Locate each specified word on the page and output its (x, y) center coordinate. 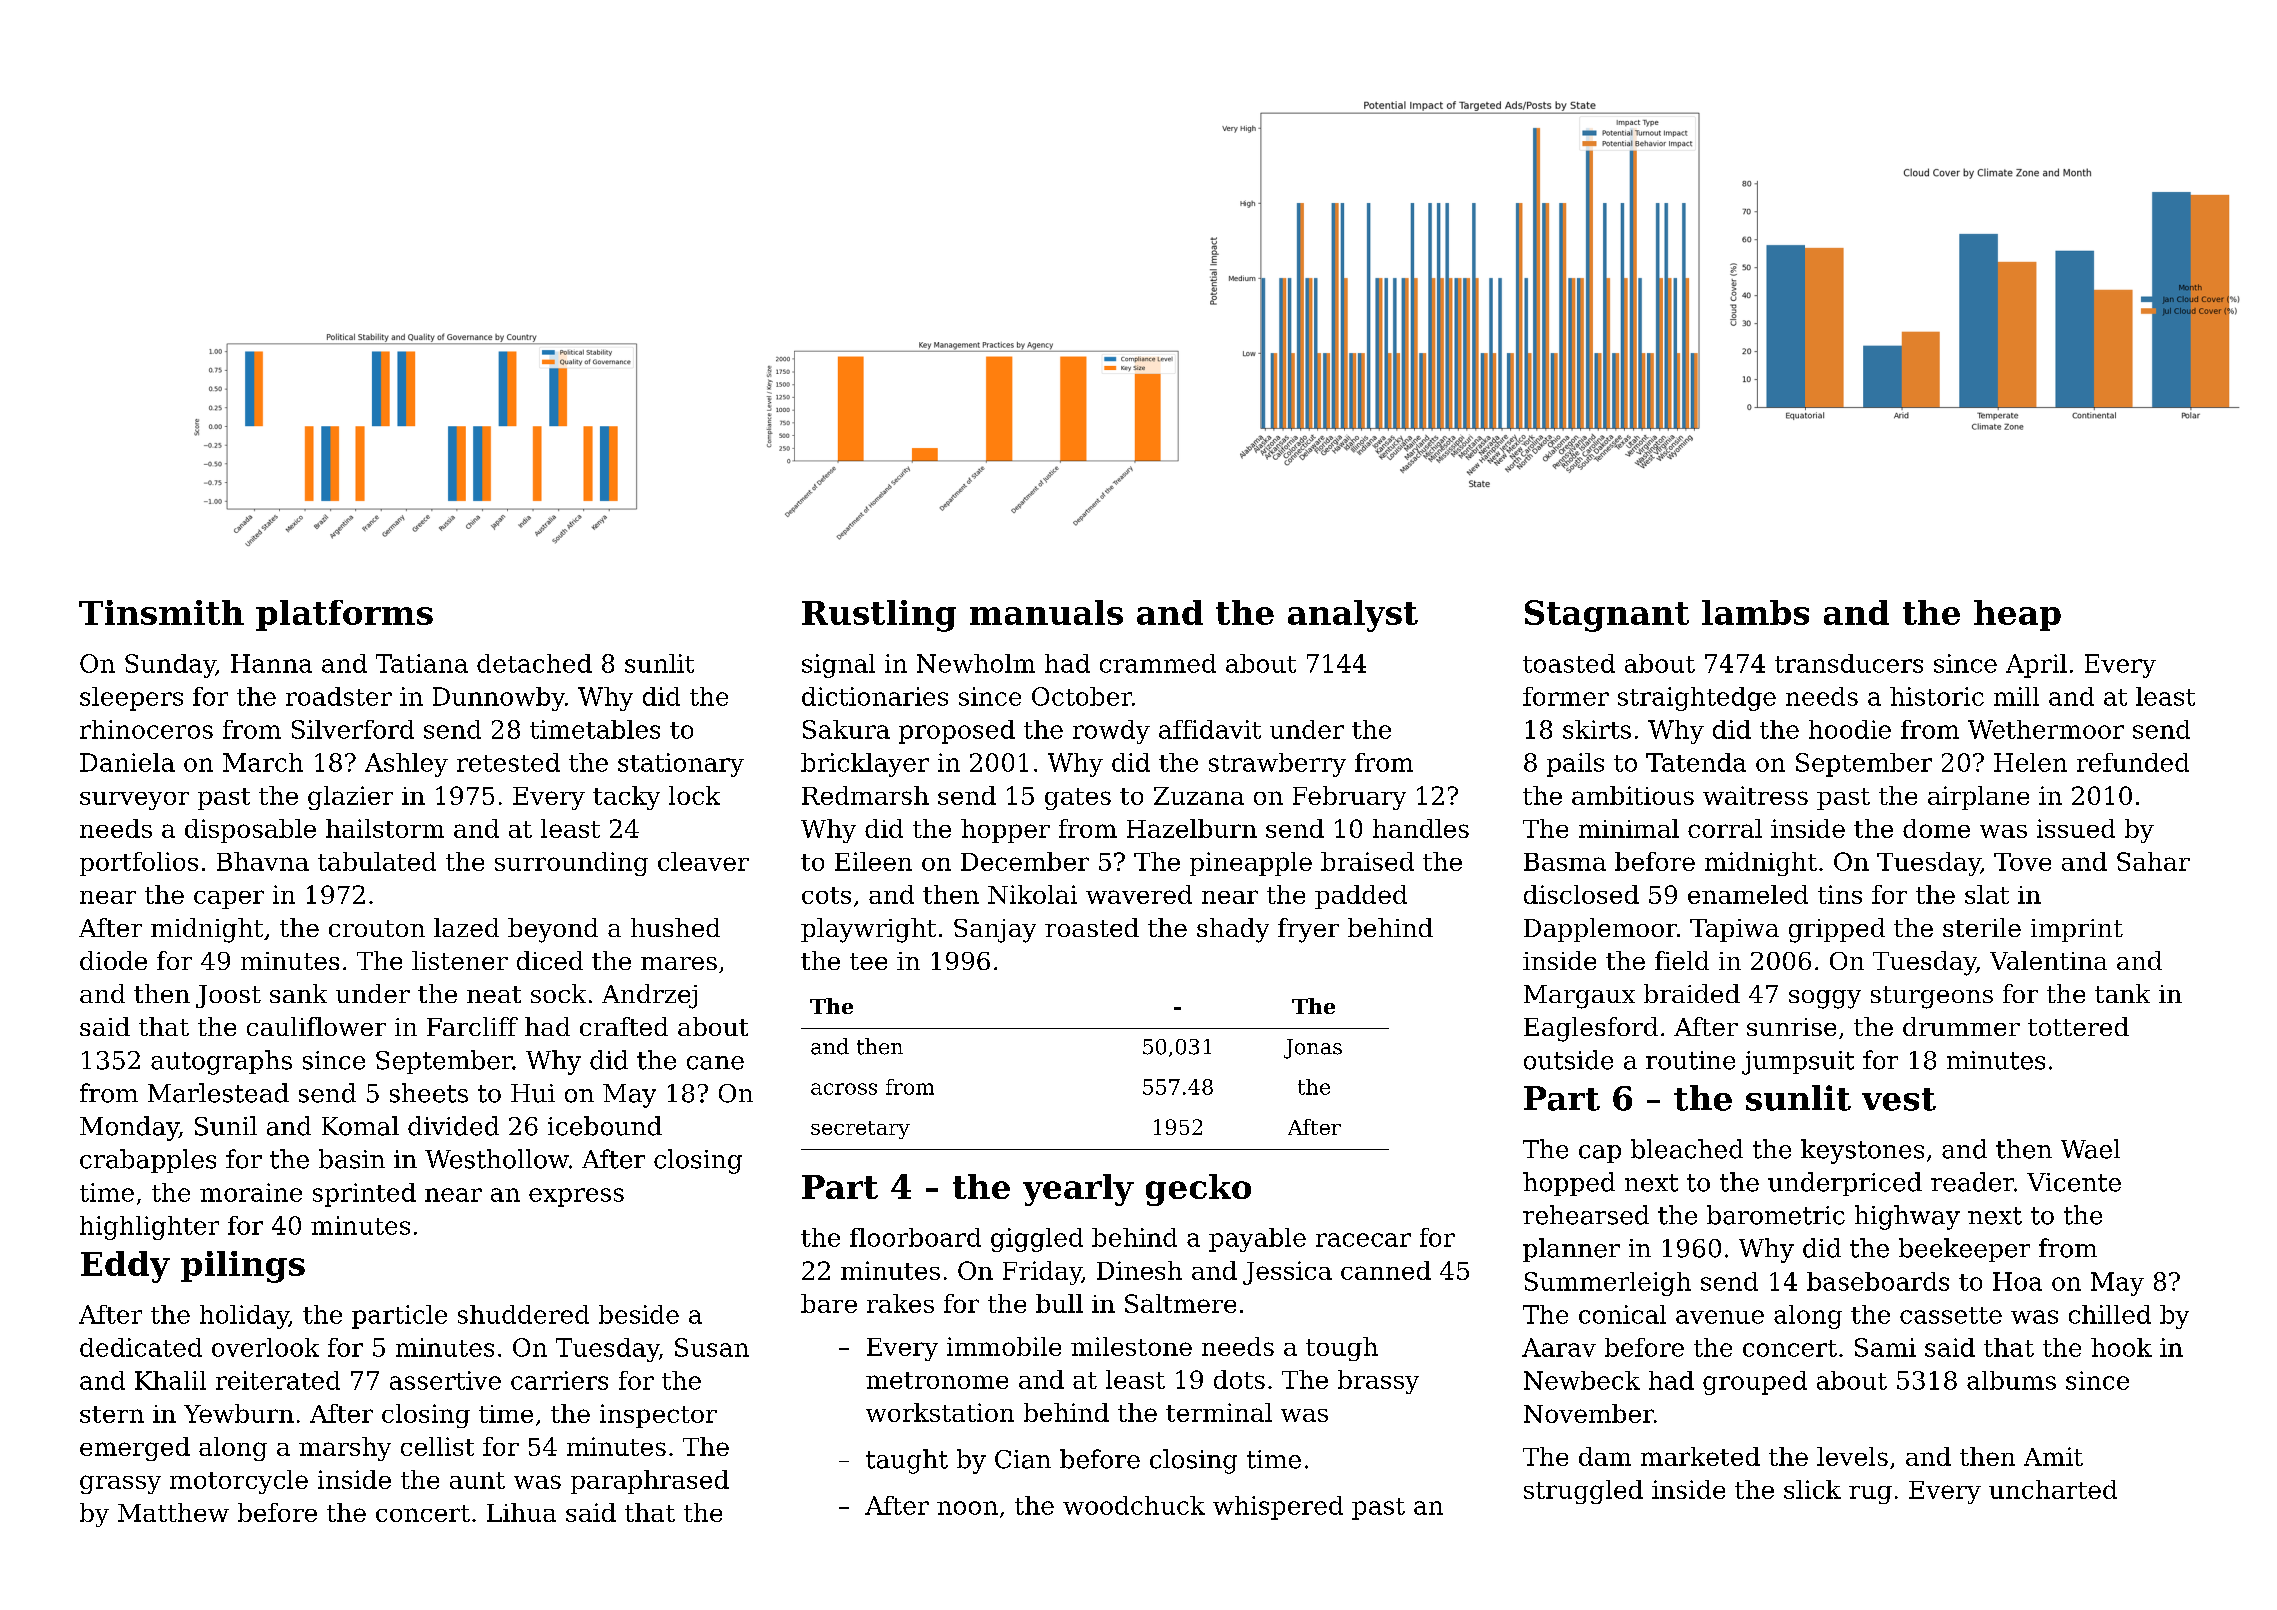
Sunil (226, 1126)
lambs (1755, 612)
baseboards (1878, 1281)
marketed (1700, 1456)
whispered (1278, 1508)
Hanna (271, 663)
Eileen (873, 861)
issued (2076, 828)
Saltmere (1180, 1303)
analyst (1353, 616)
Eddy (125, 1267)
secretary (860, 1130)
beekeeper (1964, 1250)
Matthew (173, 1512)
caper (229, 899)
